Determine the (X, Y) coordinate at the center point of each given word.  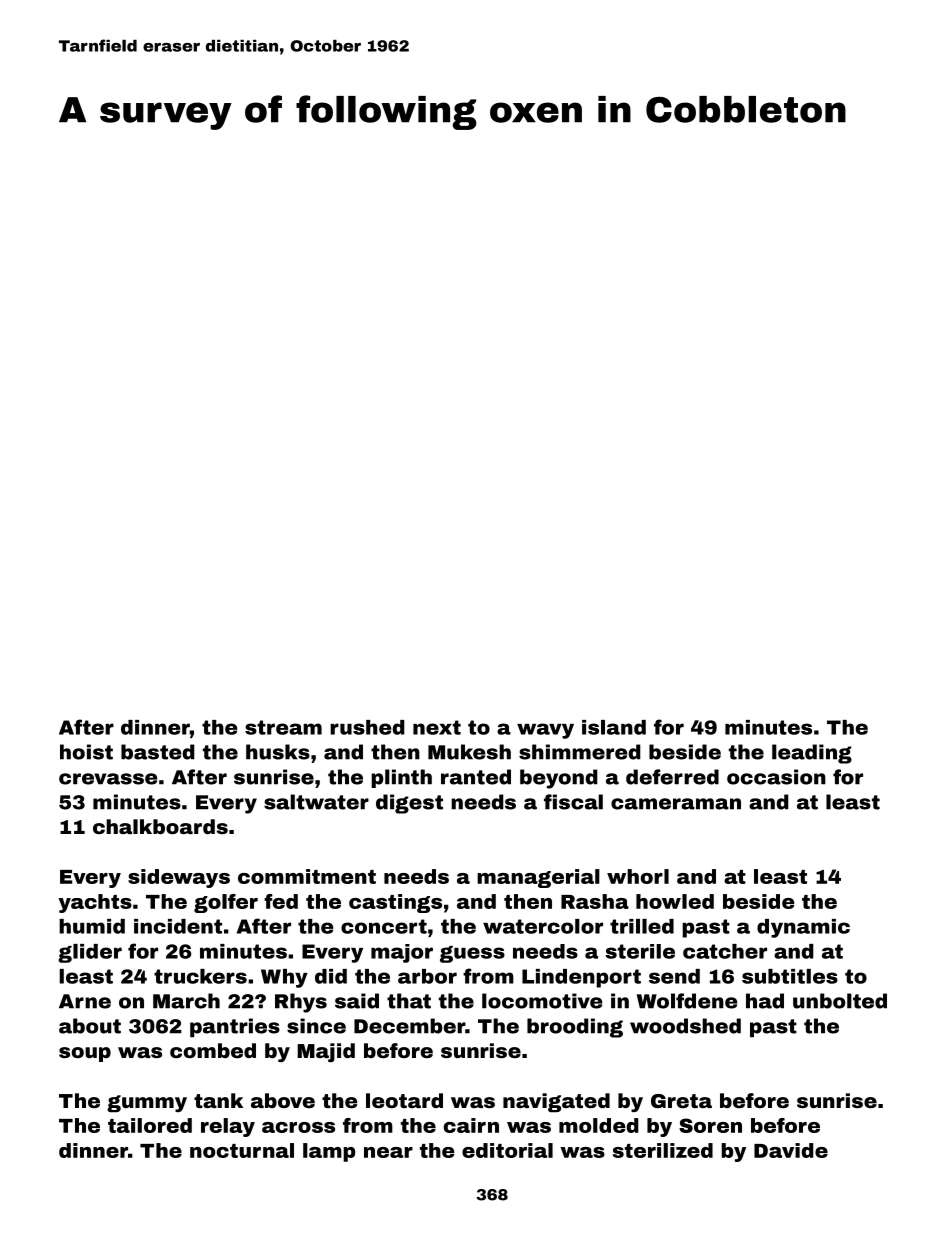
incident (178, 926)
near (388, 1152)
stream (283, 727)
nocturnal (242, 1150)
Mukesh (469, 752)
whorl (638, 876)
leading (812, 754)
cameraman (676, 804)
